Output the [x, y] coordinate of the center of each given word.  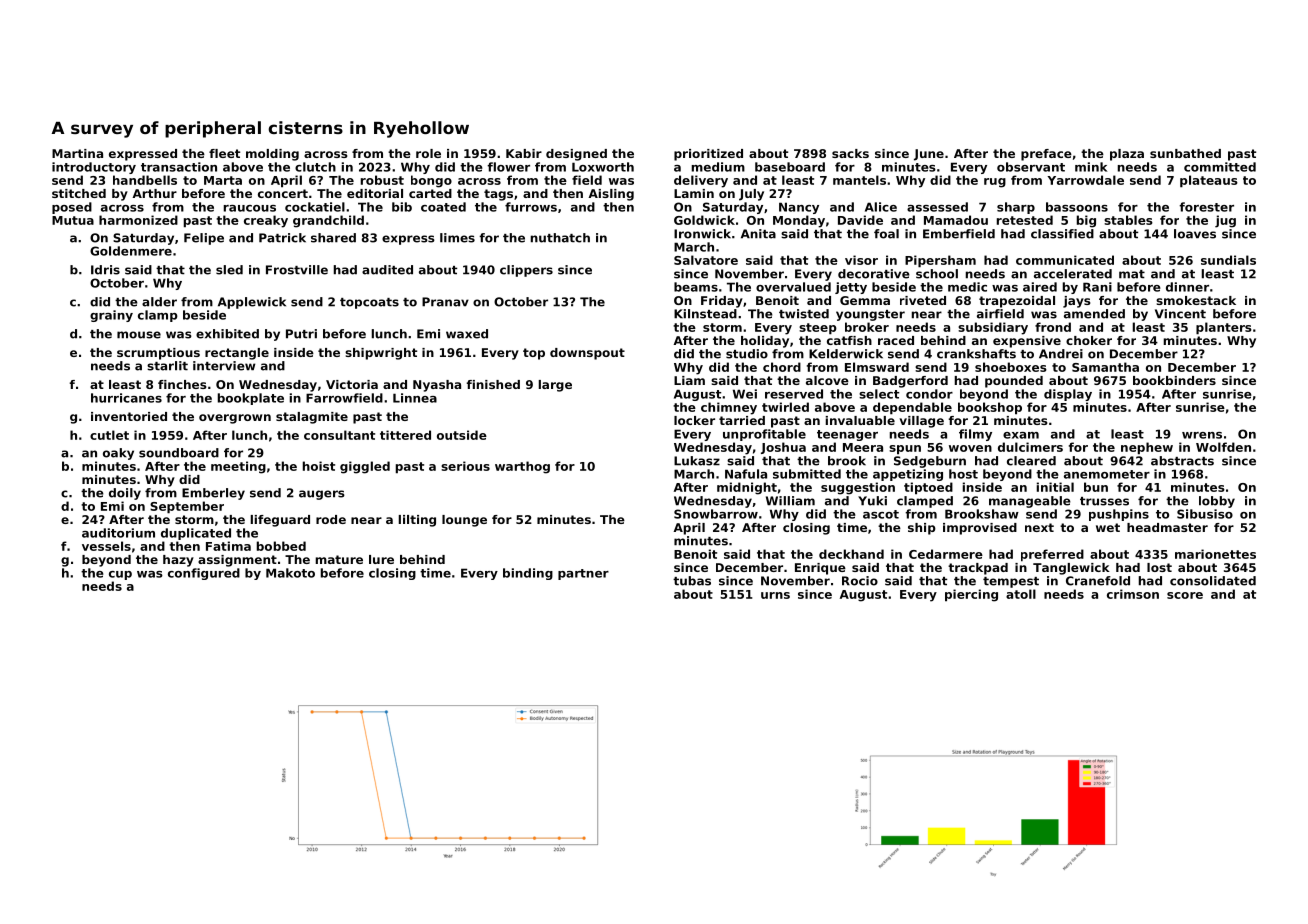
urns [775, 595]
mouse [139, 335]
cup [120, 575]
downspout [587, 354]
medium [718, 167]
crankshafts [976, 354]
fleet [224, 153]
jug [1225, 221]
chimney [729, 408]
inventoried [129, 416]
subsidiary [993, 328]
